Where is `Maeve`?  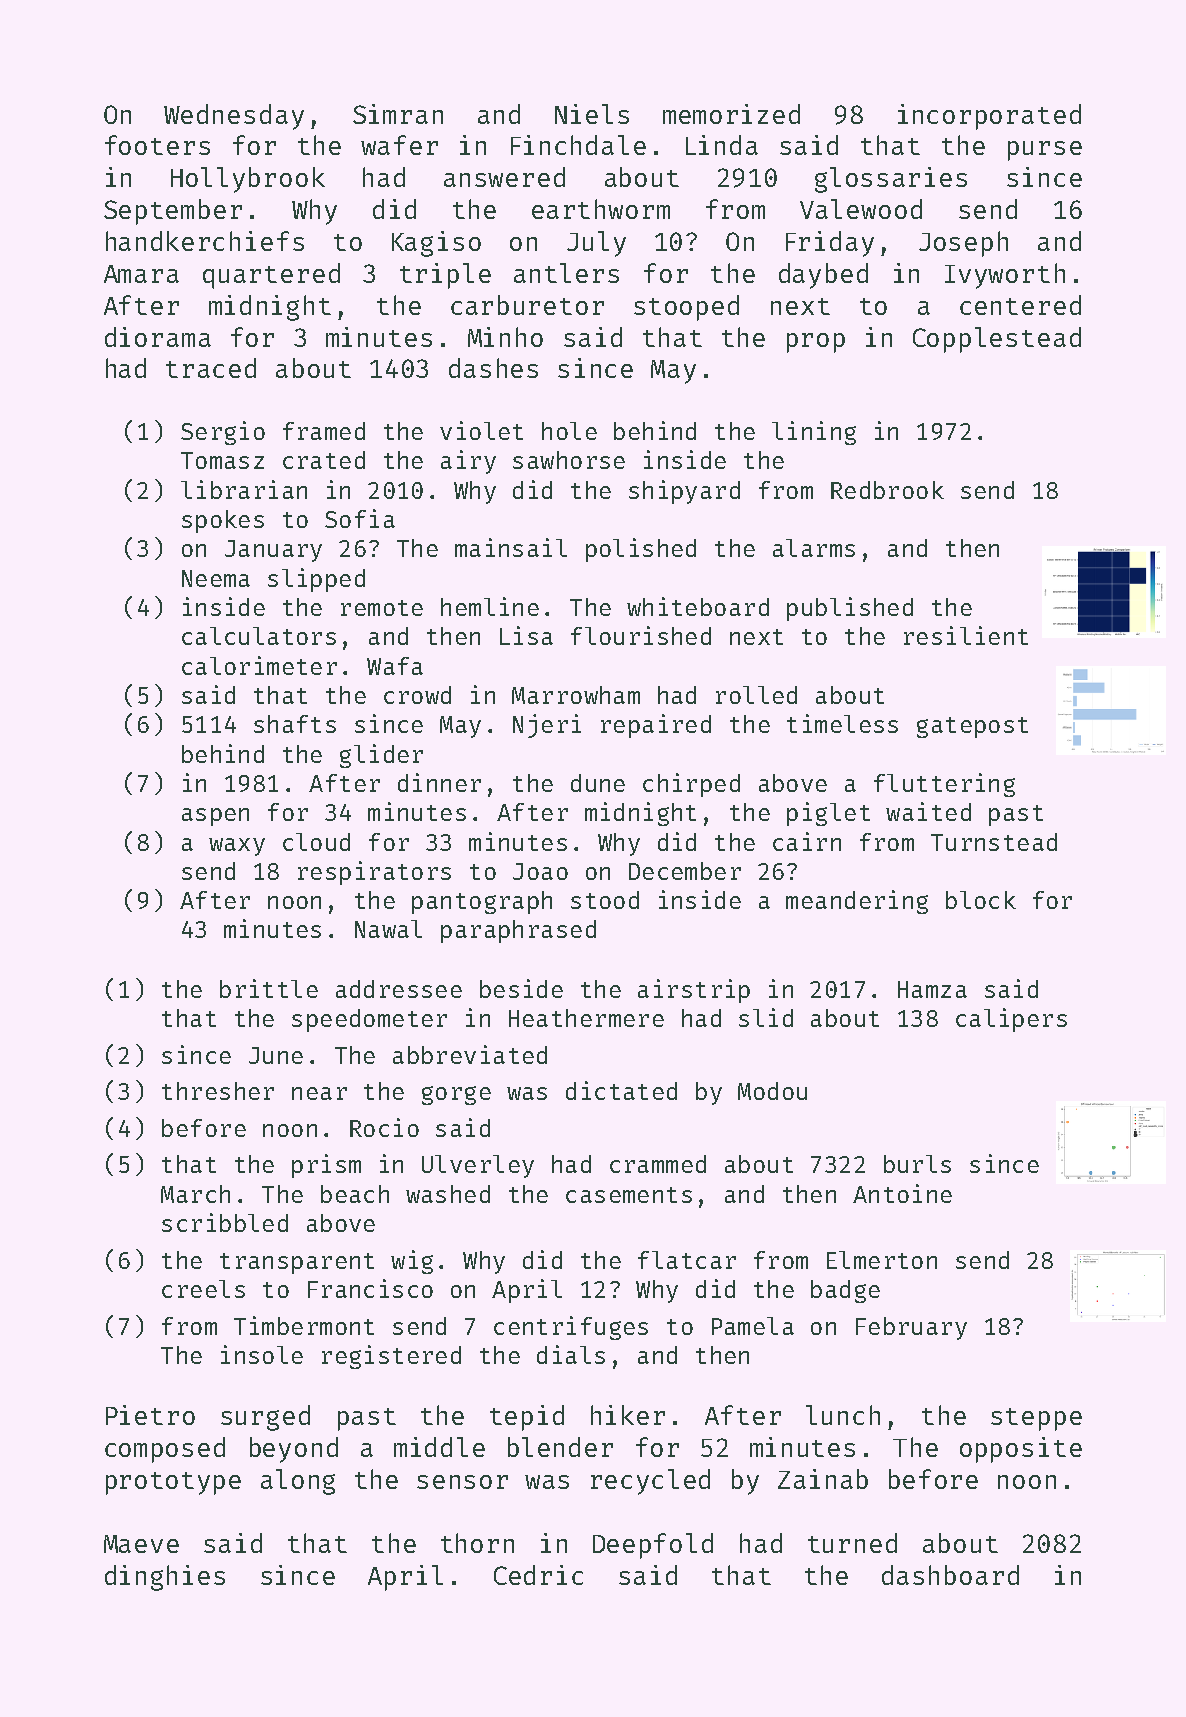 Maeve is located at coordinates (141, 1544).
